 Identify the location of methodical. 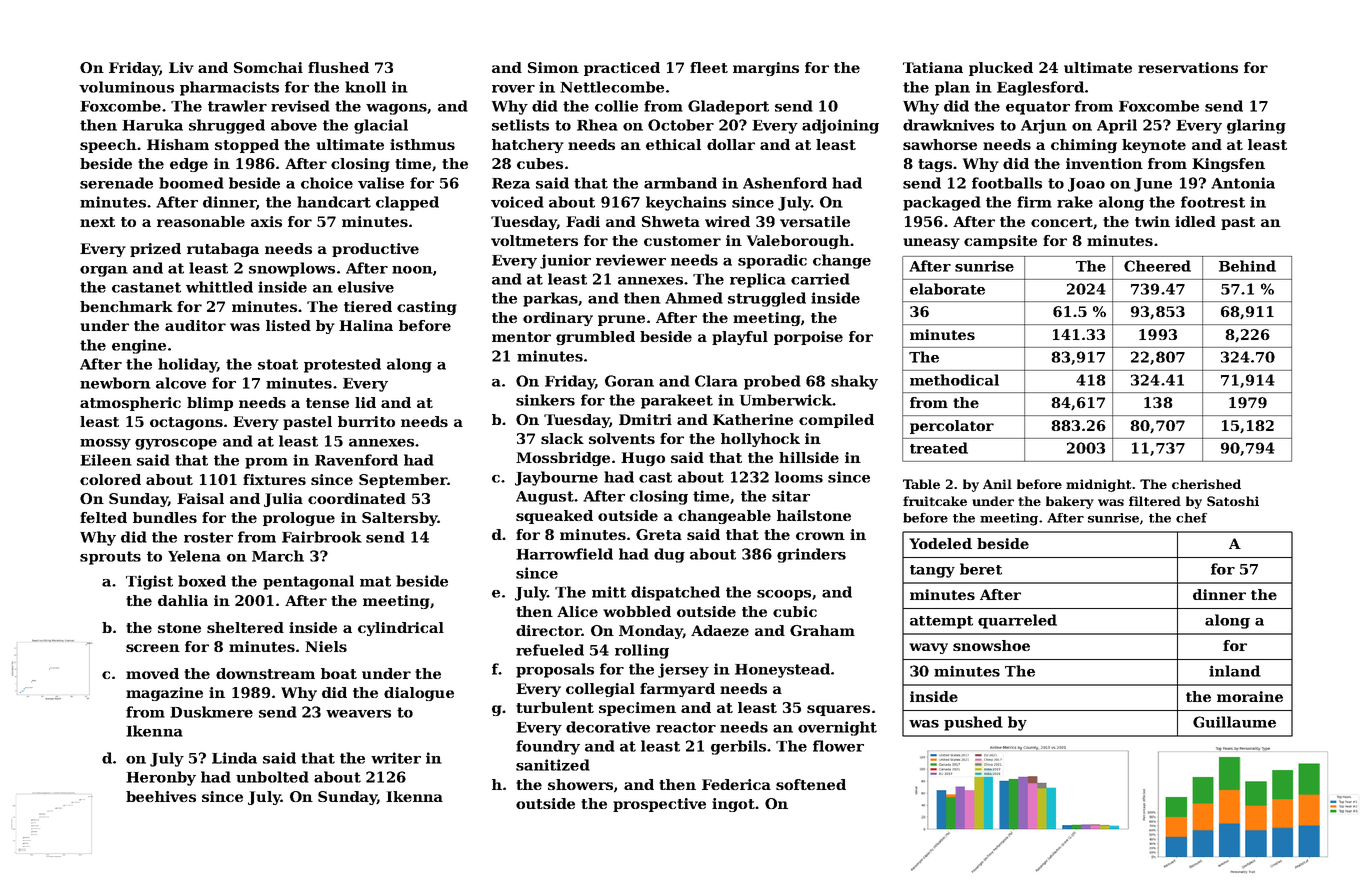
(954, 380).
